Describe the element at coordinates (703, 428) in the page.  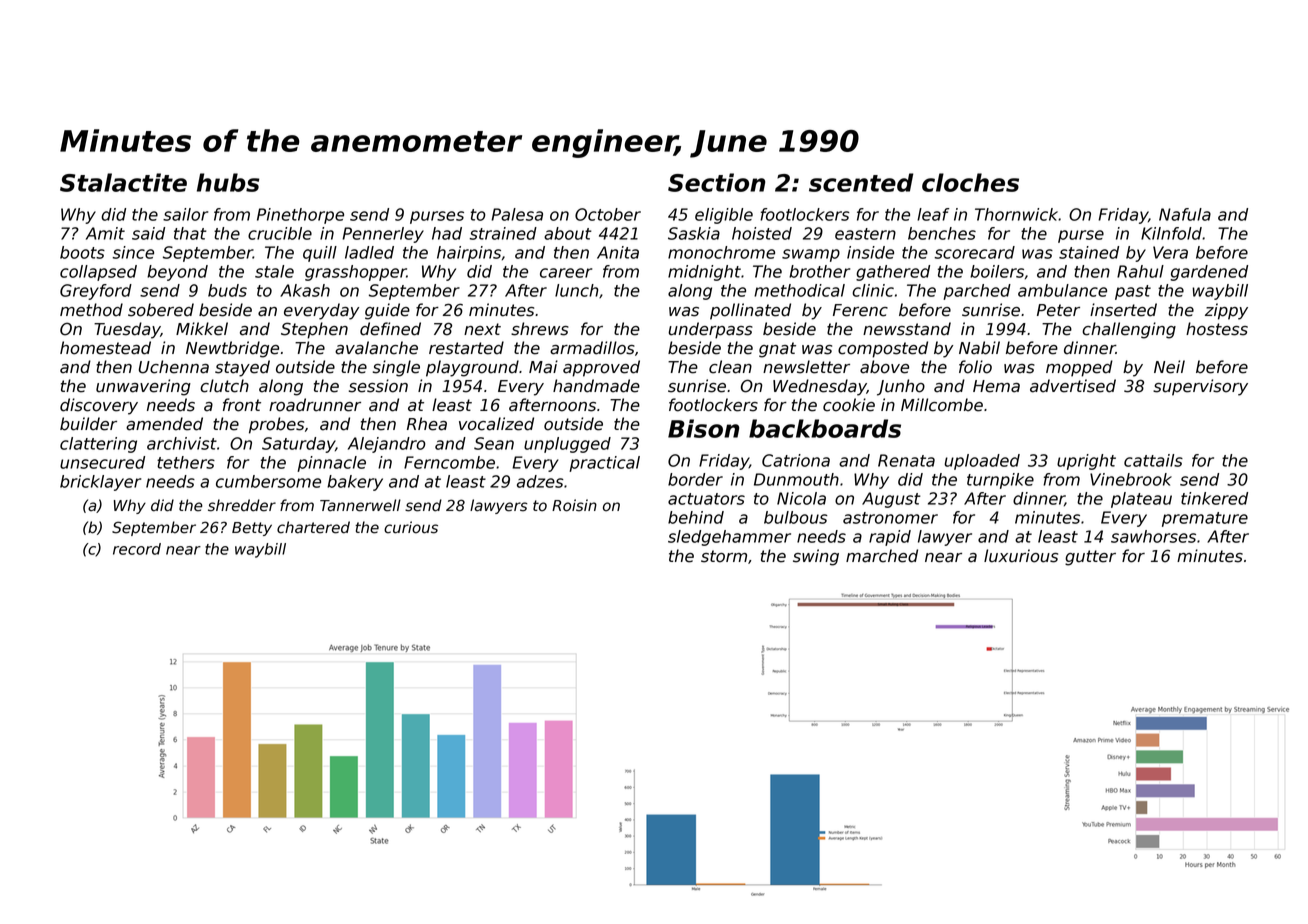
I see `Bison` at that location.
